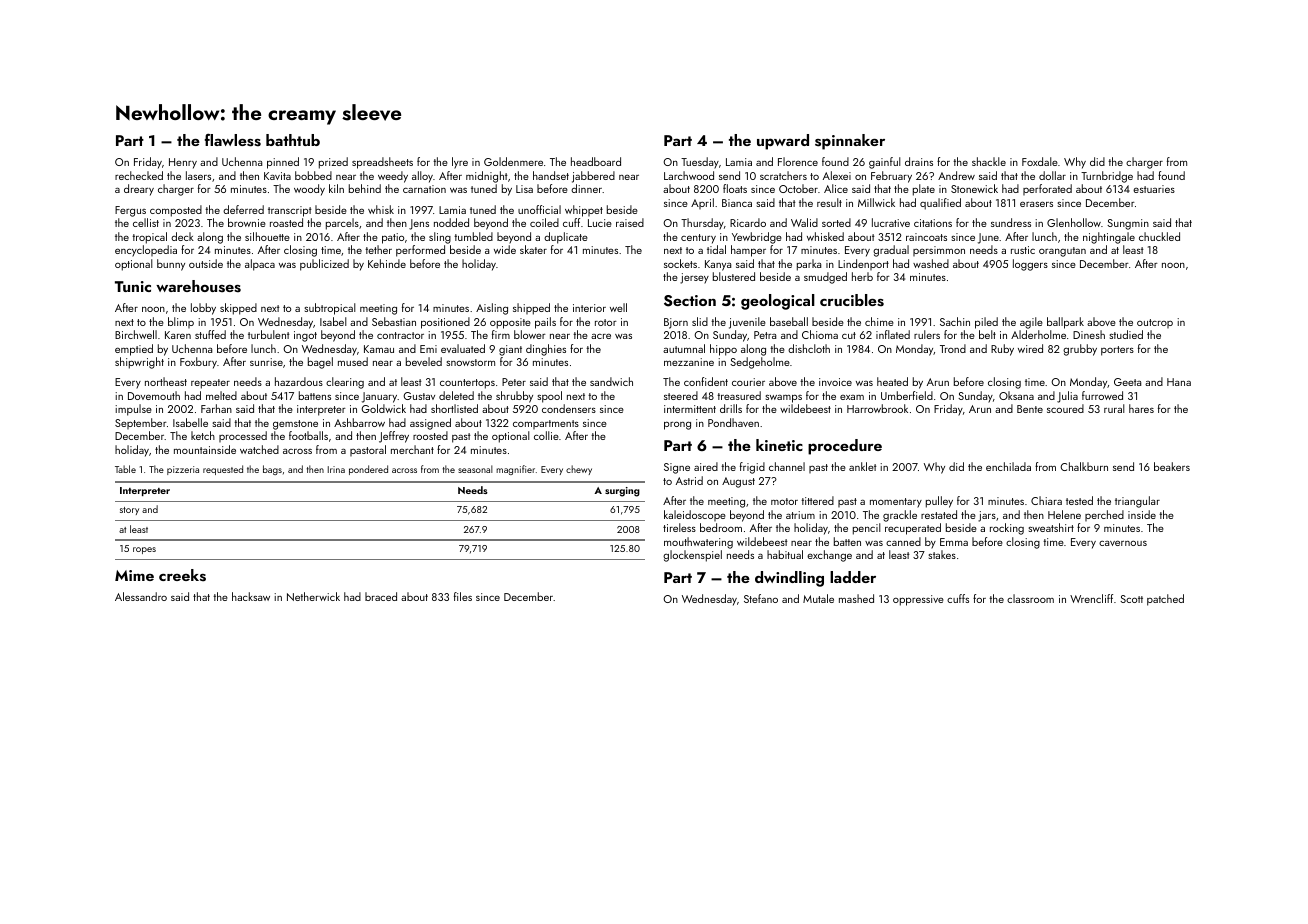 This document has width=1308, height=924. Describe the element at coordinates (154, 395) in the document. I see `Dovemouth` at that location.
